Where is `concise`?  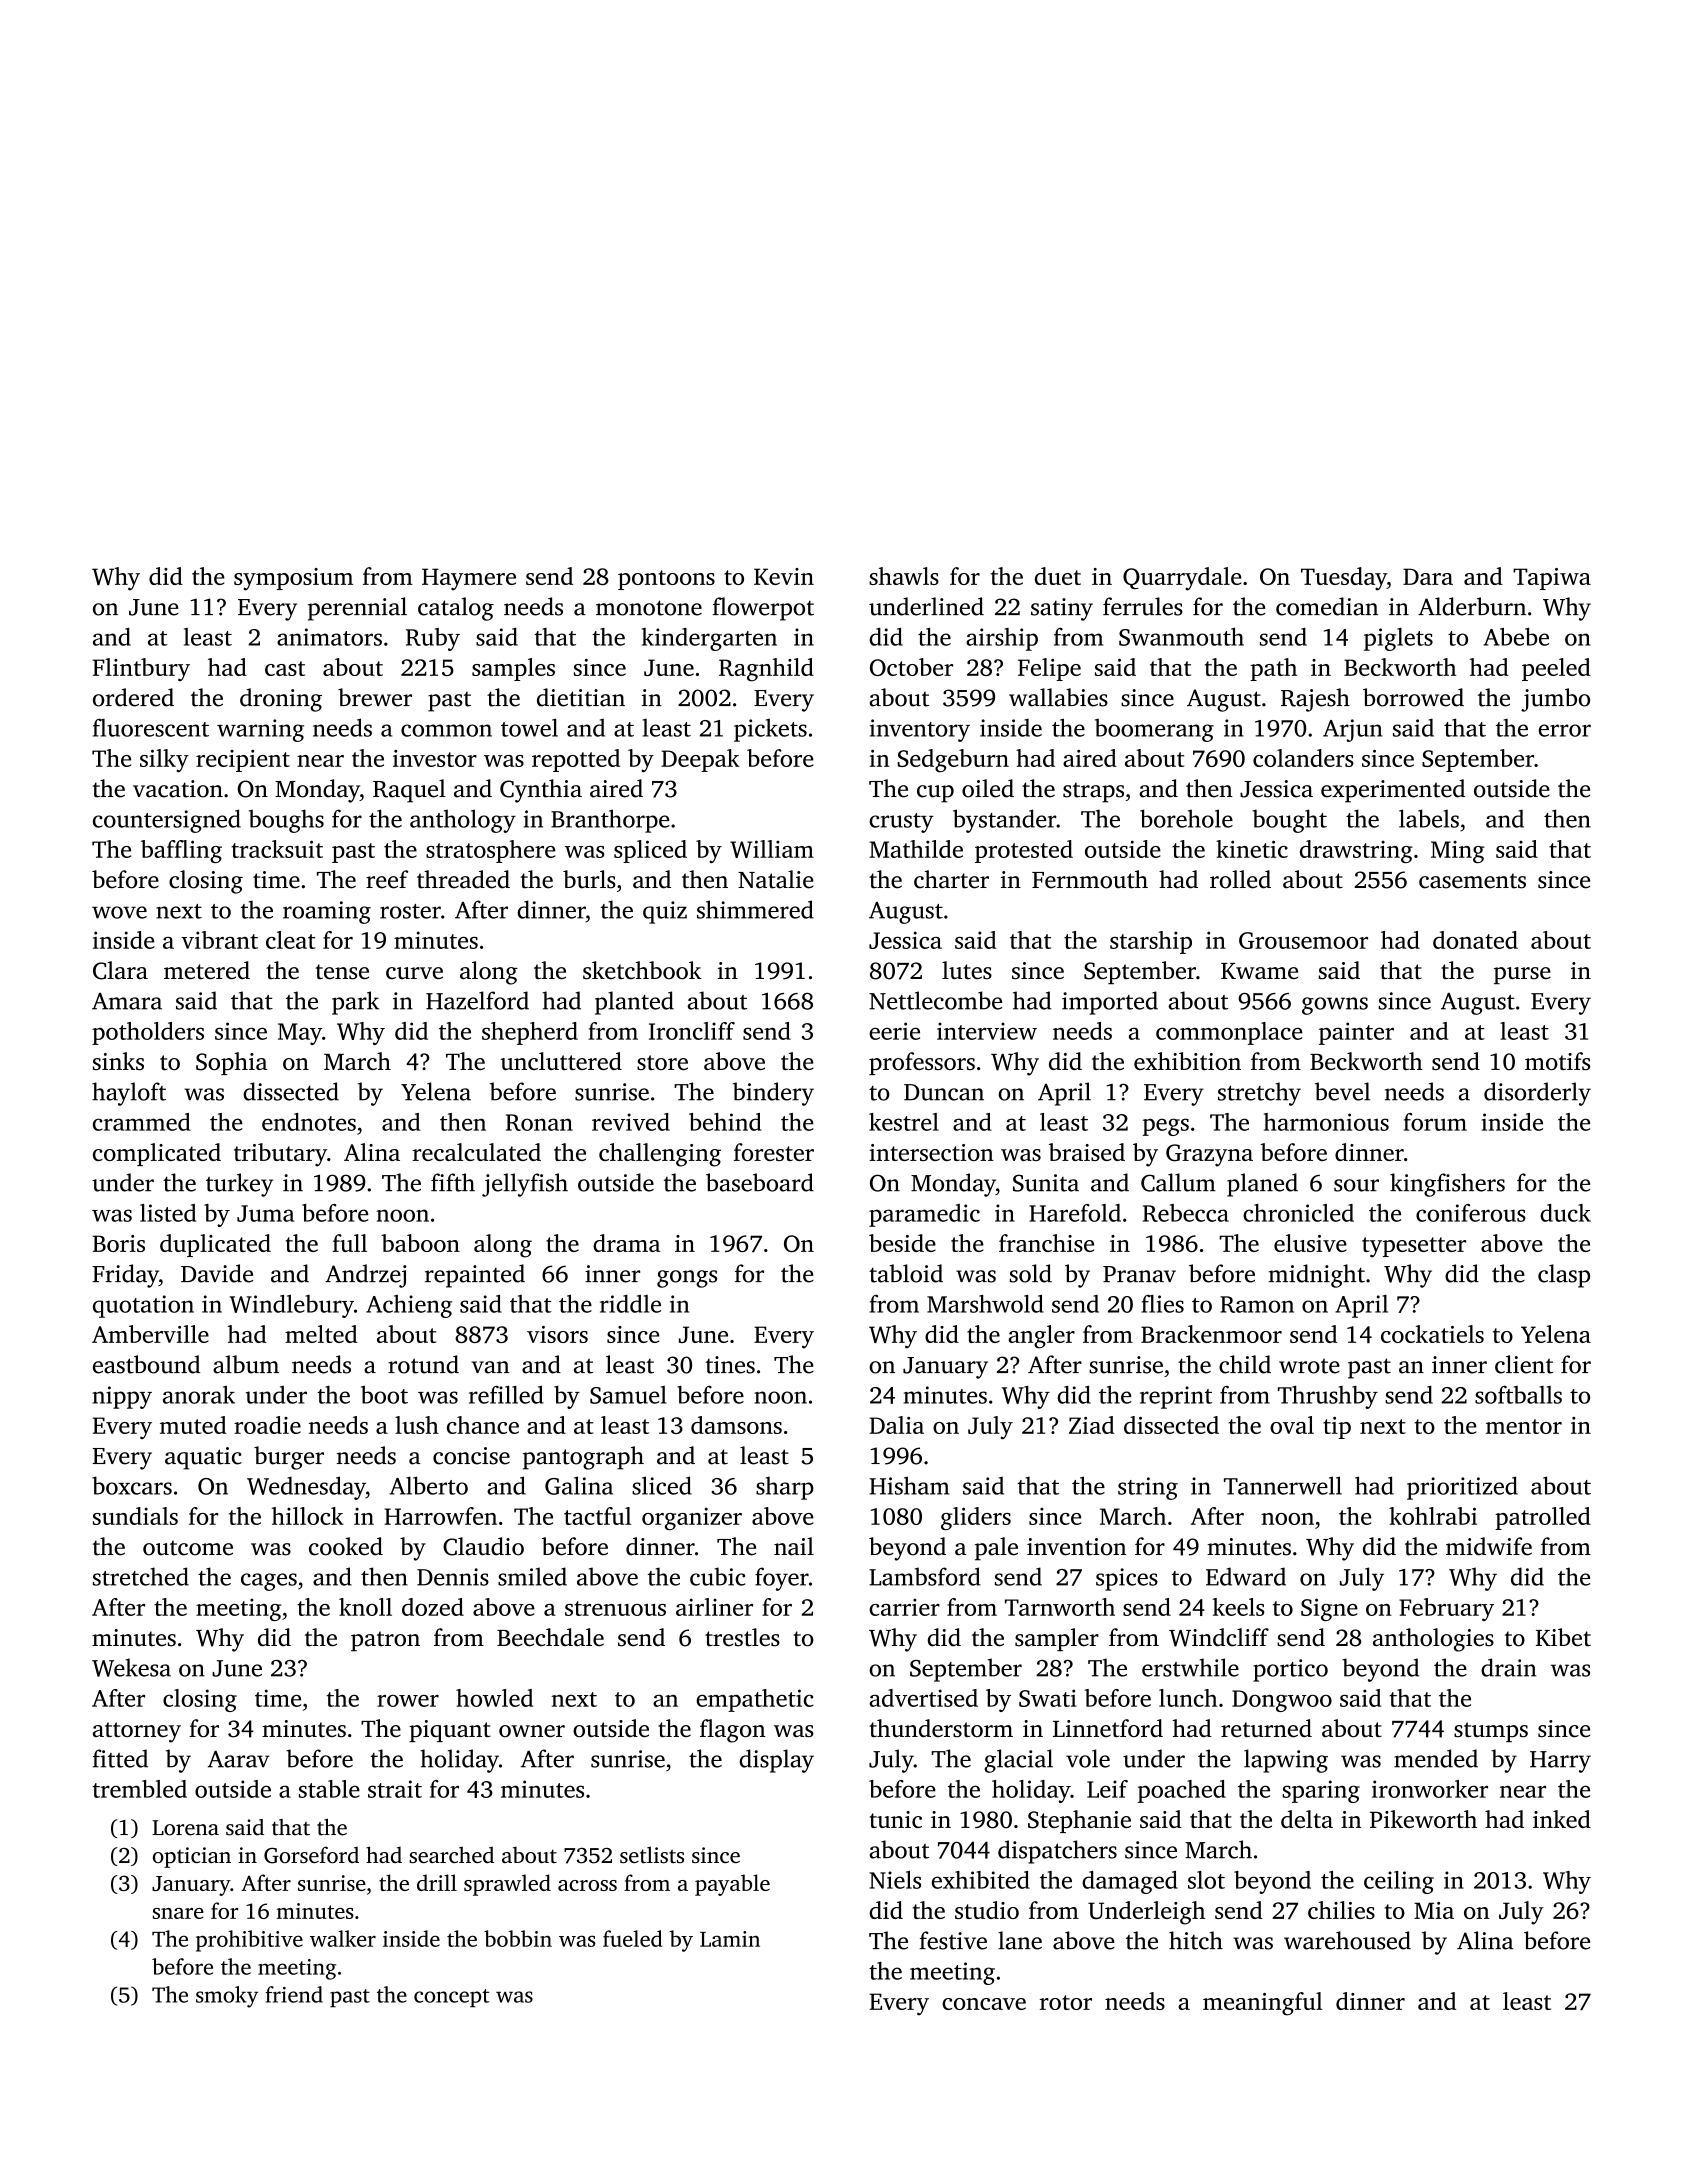 concise is located at coordinates (471, 1456).
